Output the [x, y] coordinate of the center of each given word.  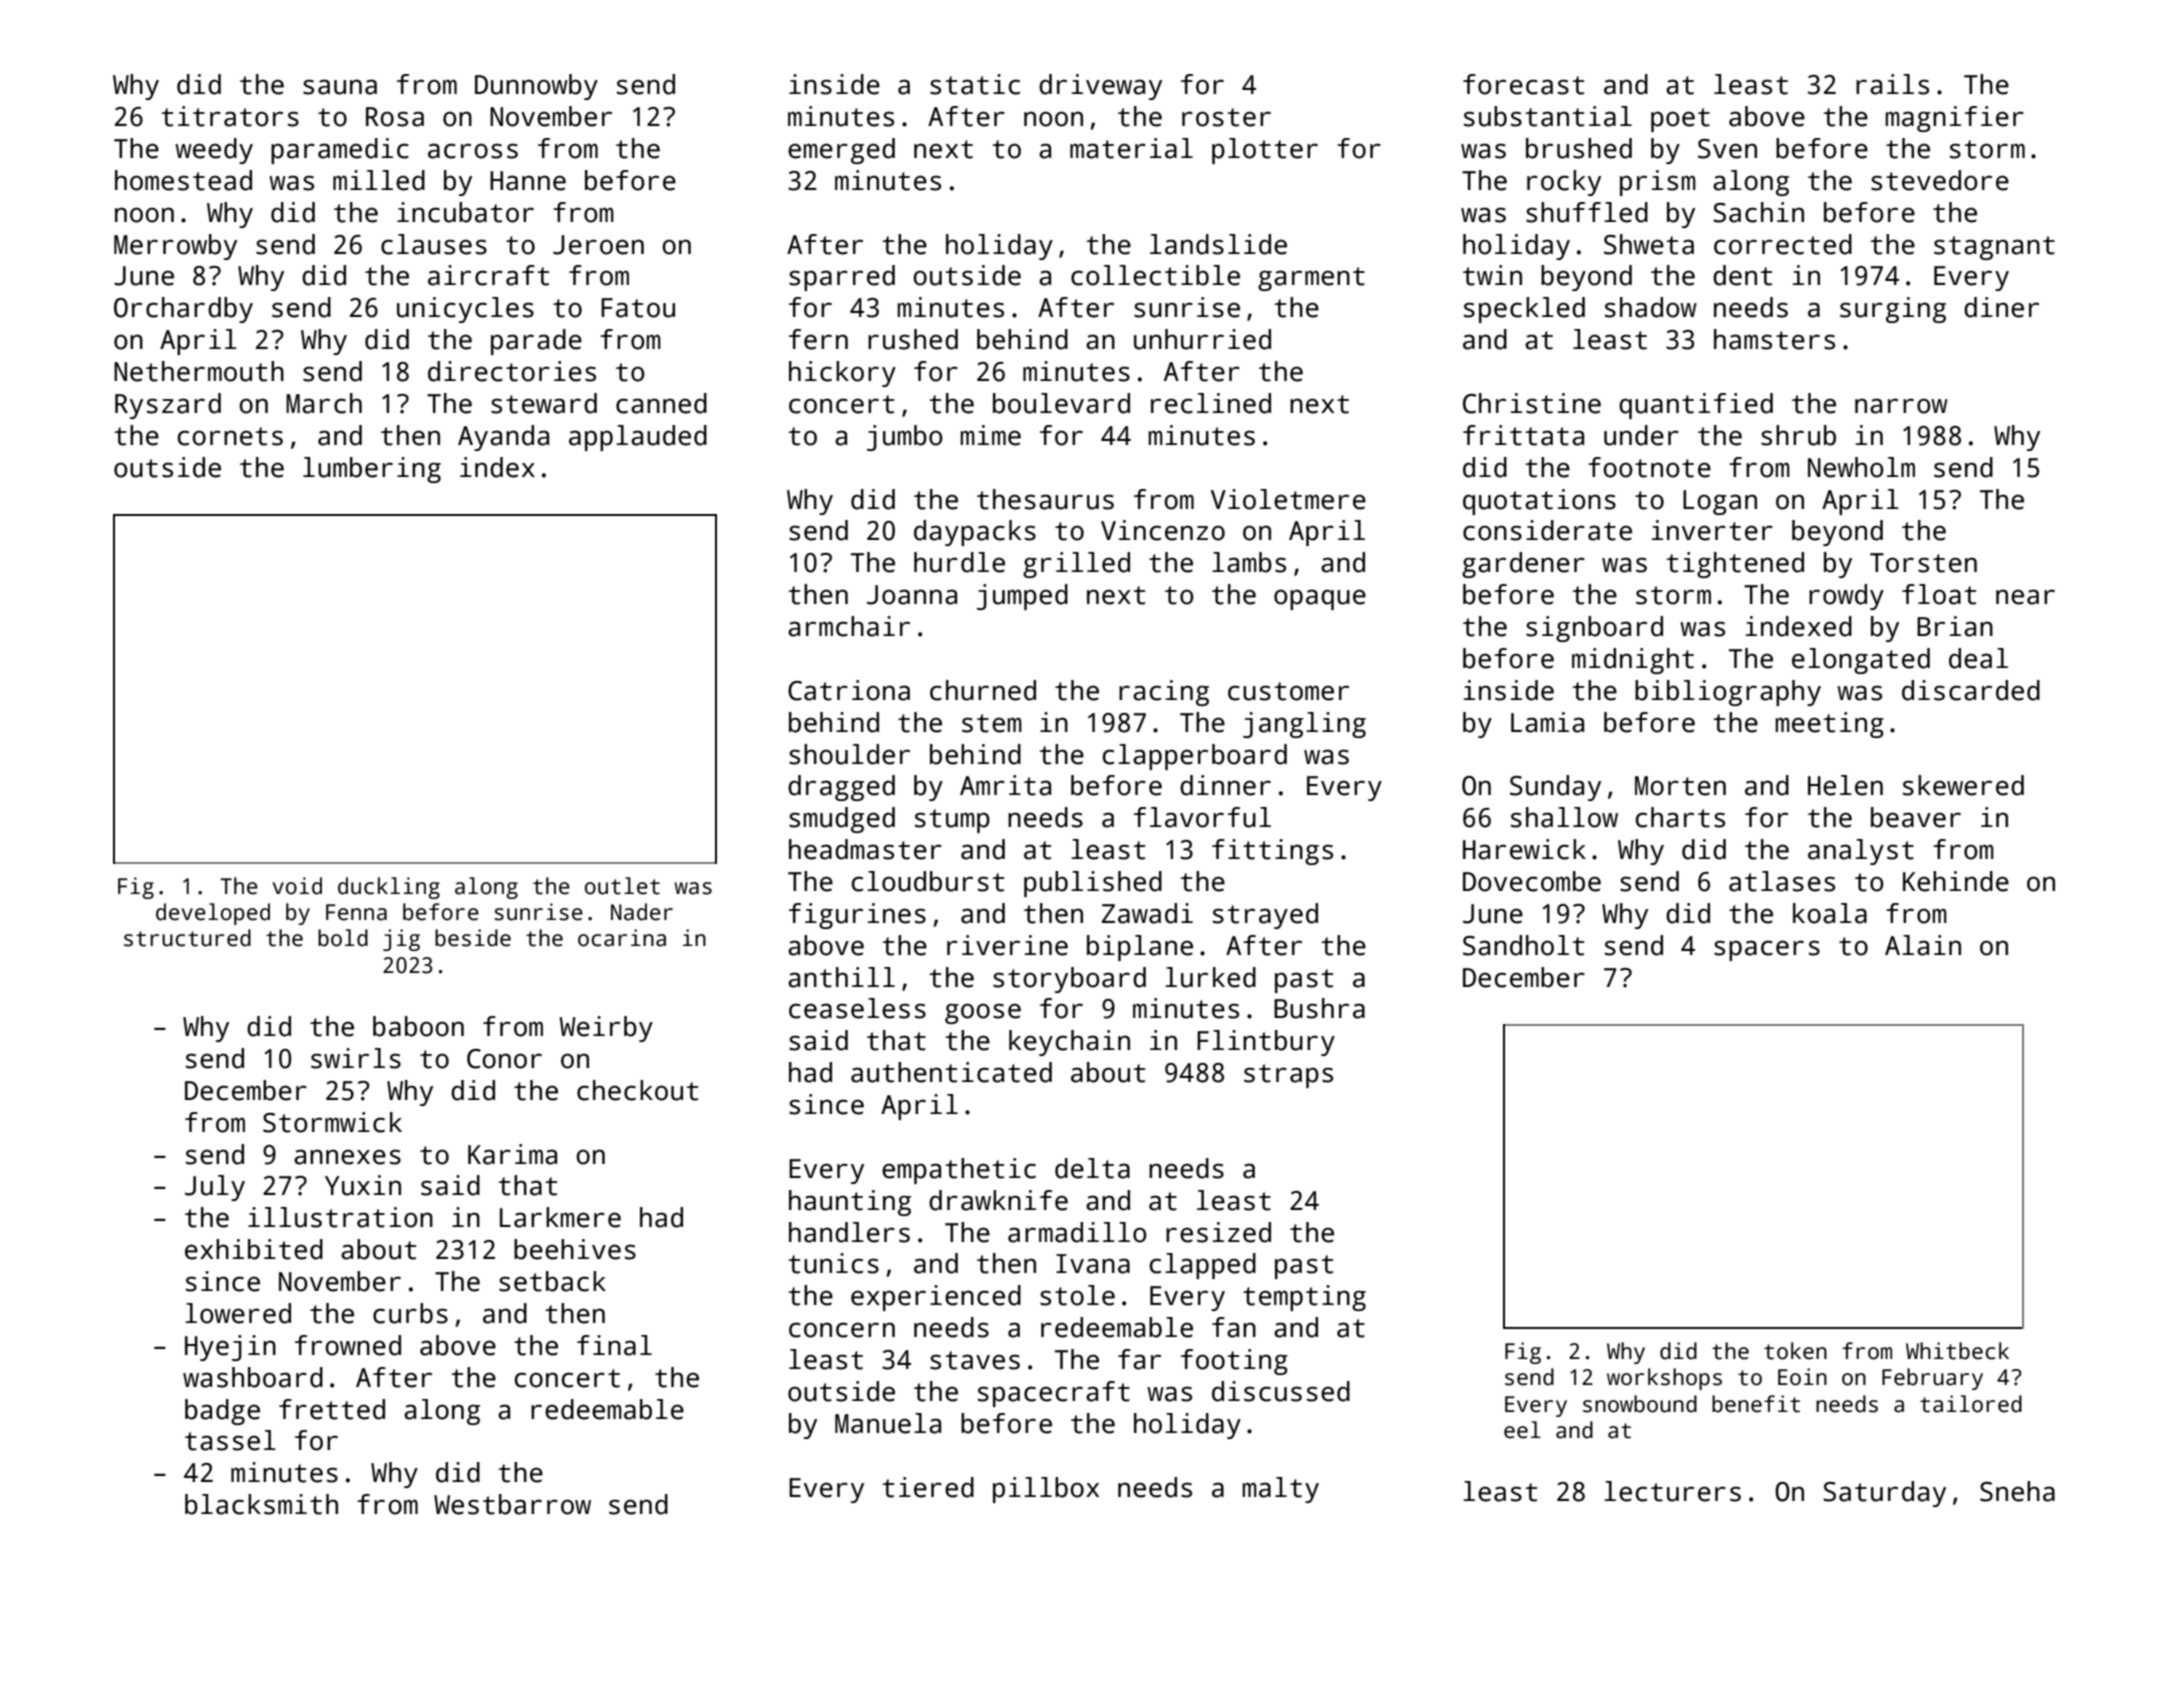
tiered [928, 1487]
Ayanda [503, 438]
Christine [1532, 403]
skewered [1963, 785]
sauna [340, 87]
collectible [1155, 275]
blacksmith [261, 1504]
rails [1892, 84]
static [975, 84]
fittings [1272, 852]
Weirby [606, 1029]
